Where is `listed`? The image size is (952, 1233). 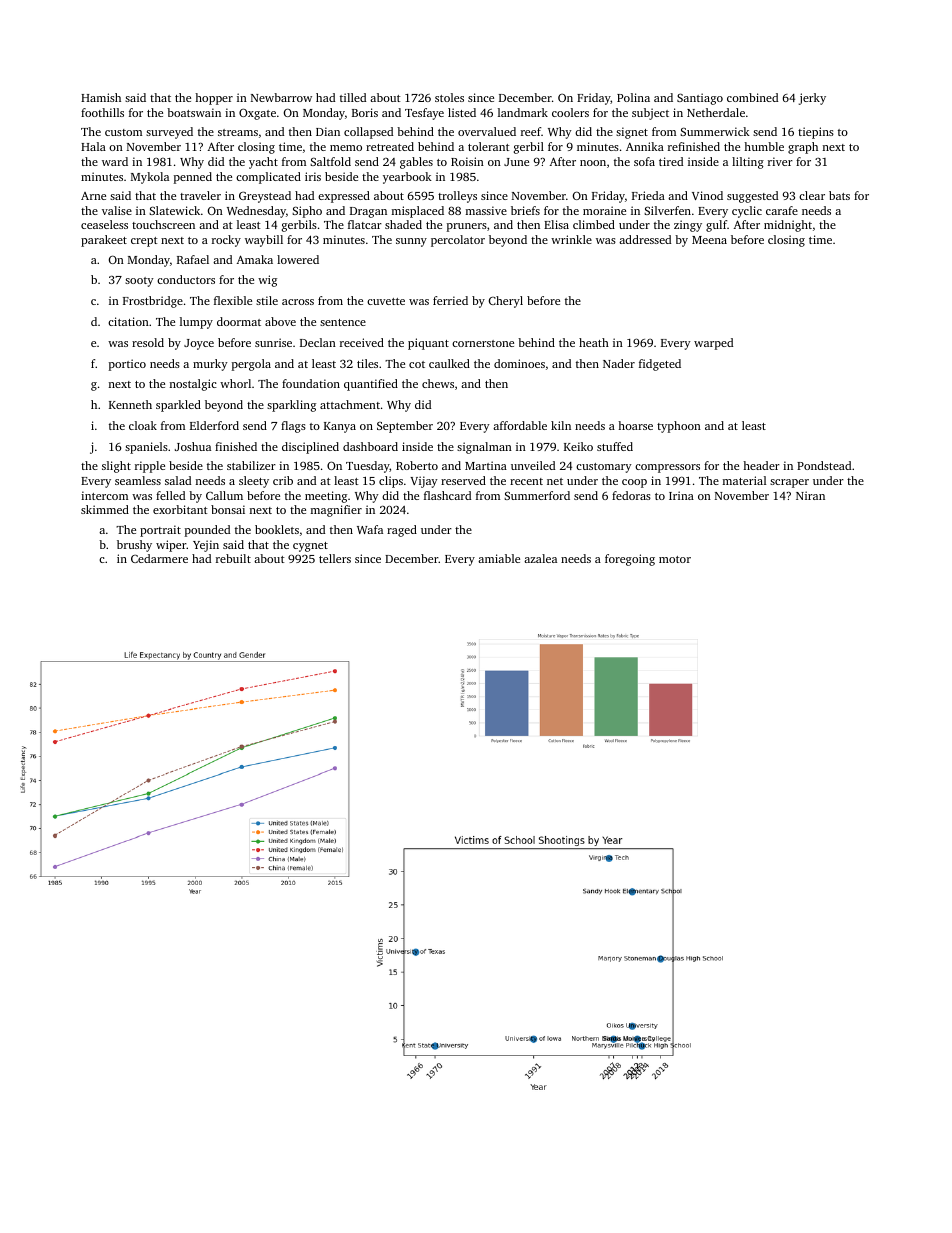 listed is located at coordinates (462, 112).
